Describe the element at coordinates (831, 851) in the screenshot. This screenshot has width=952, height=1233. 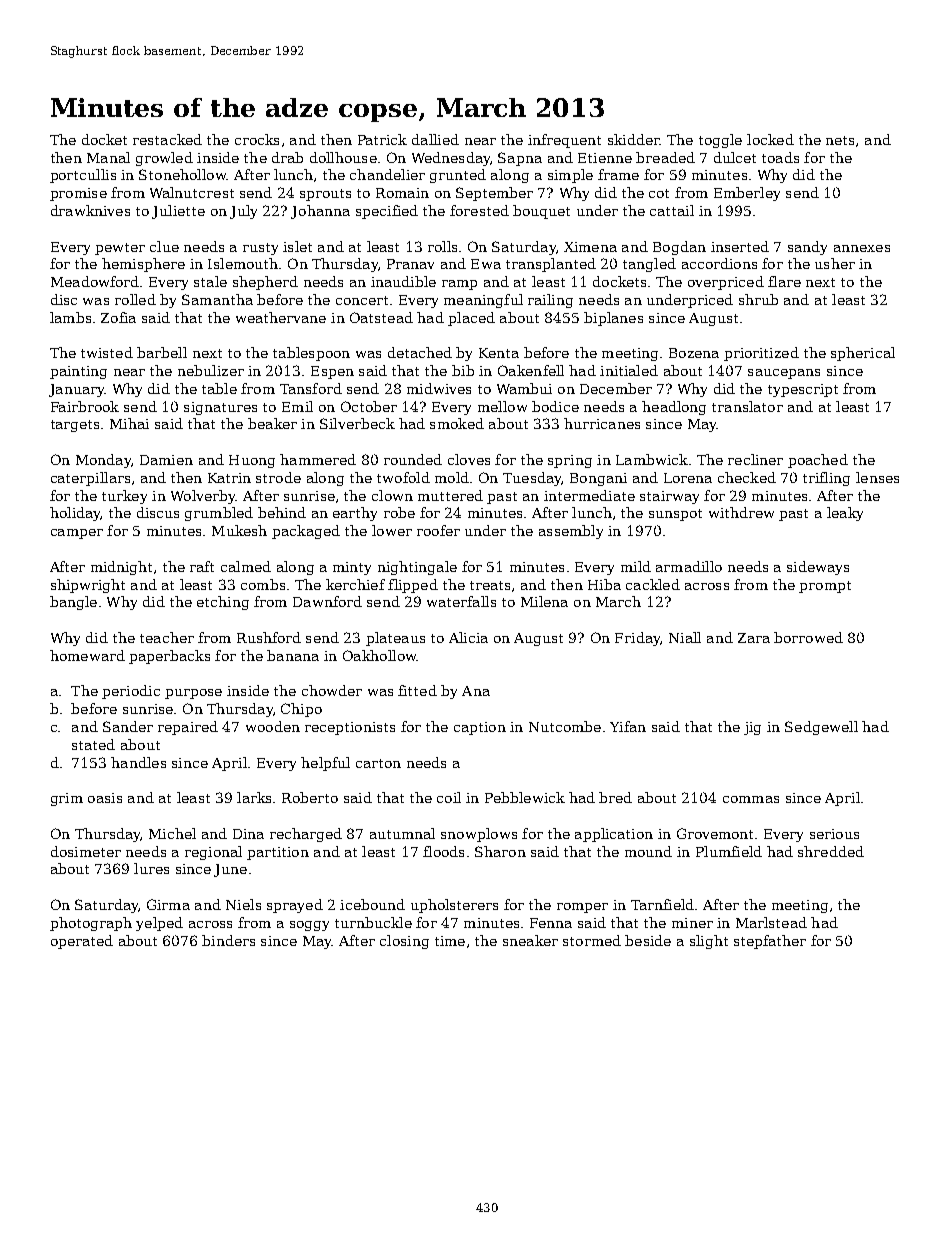
I see `shredded` at that location.
